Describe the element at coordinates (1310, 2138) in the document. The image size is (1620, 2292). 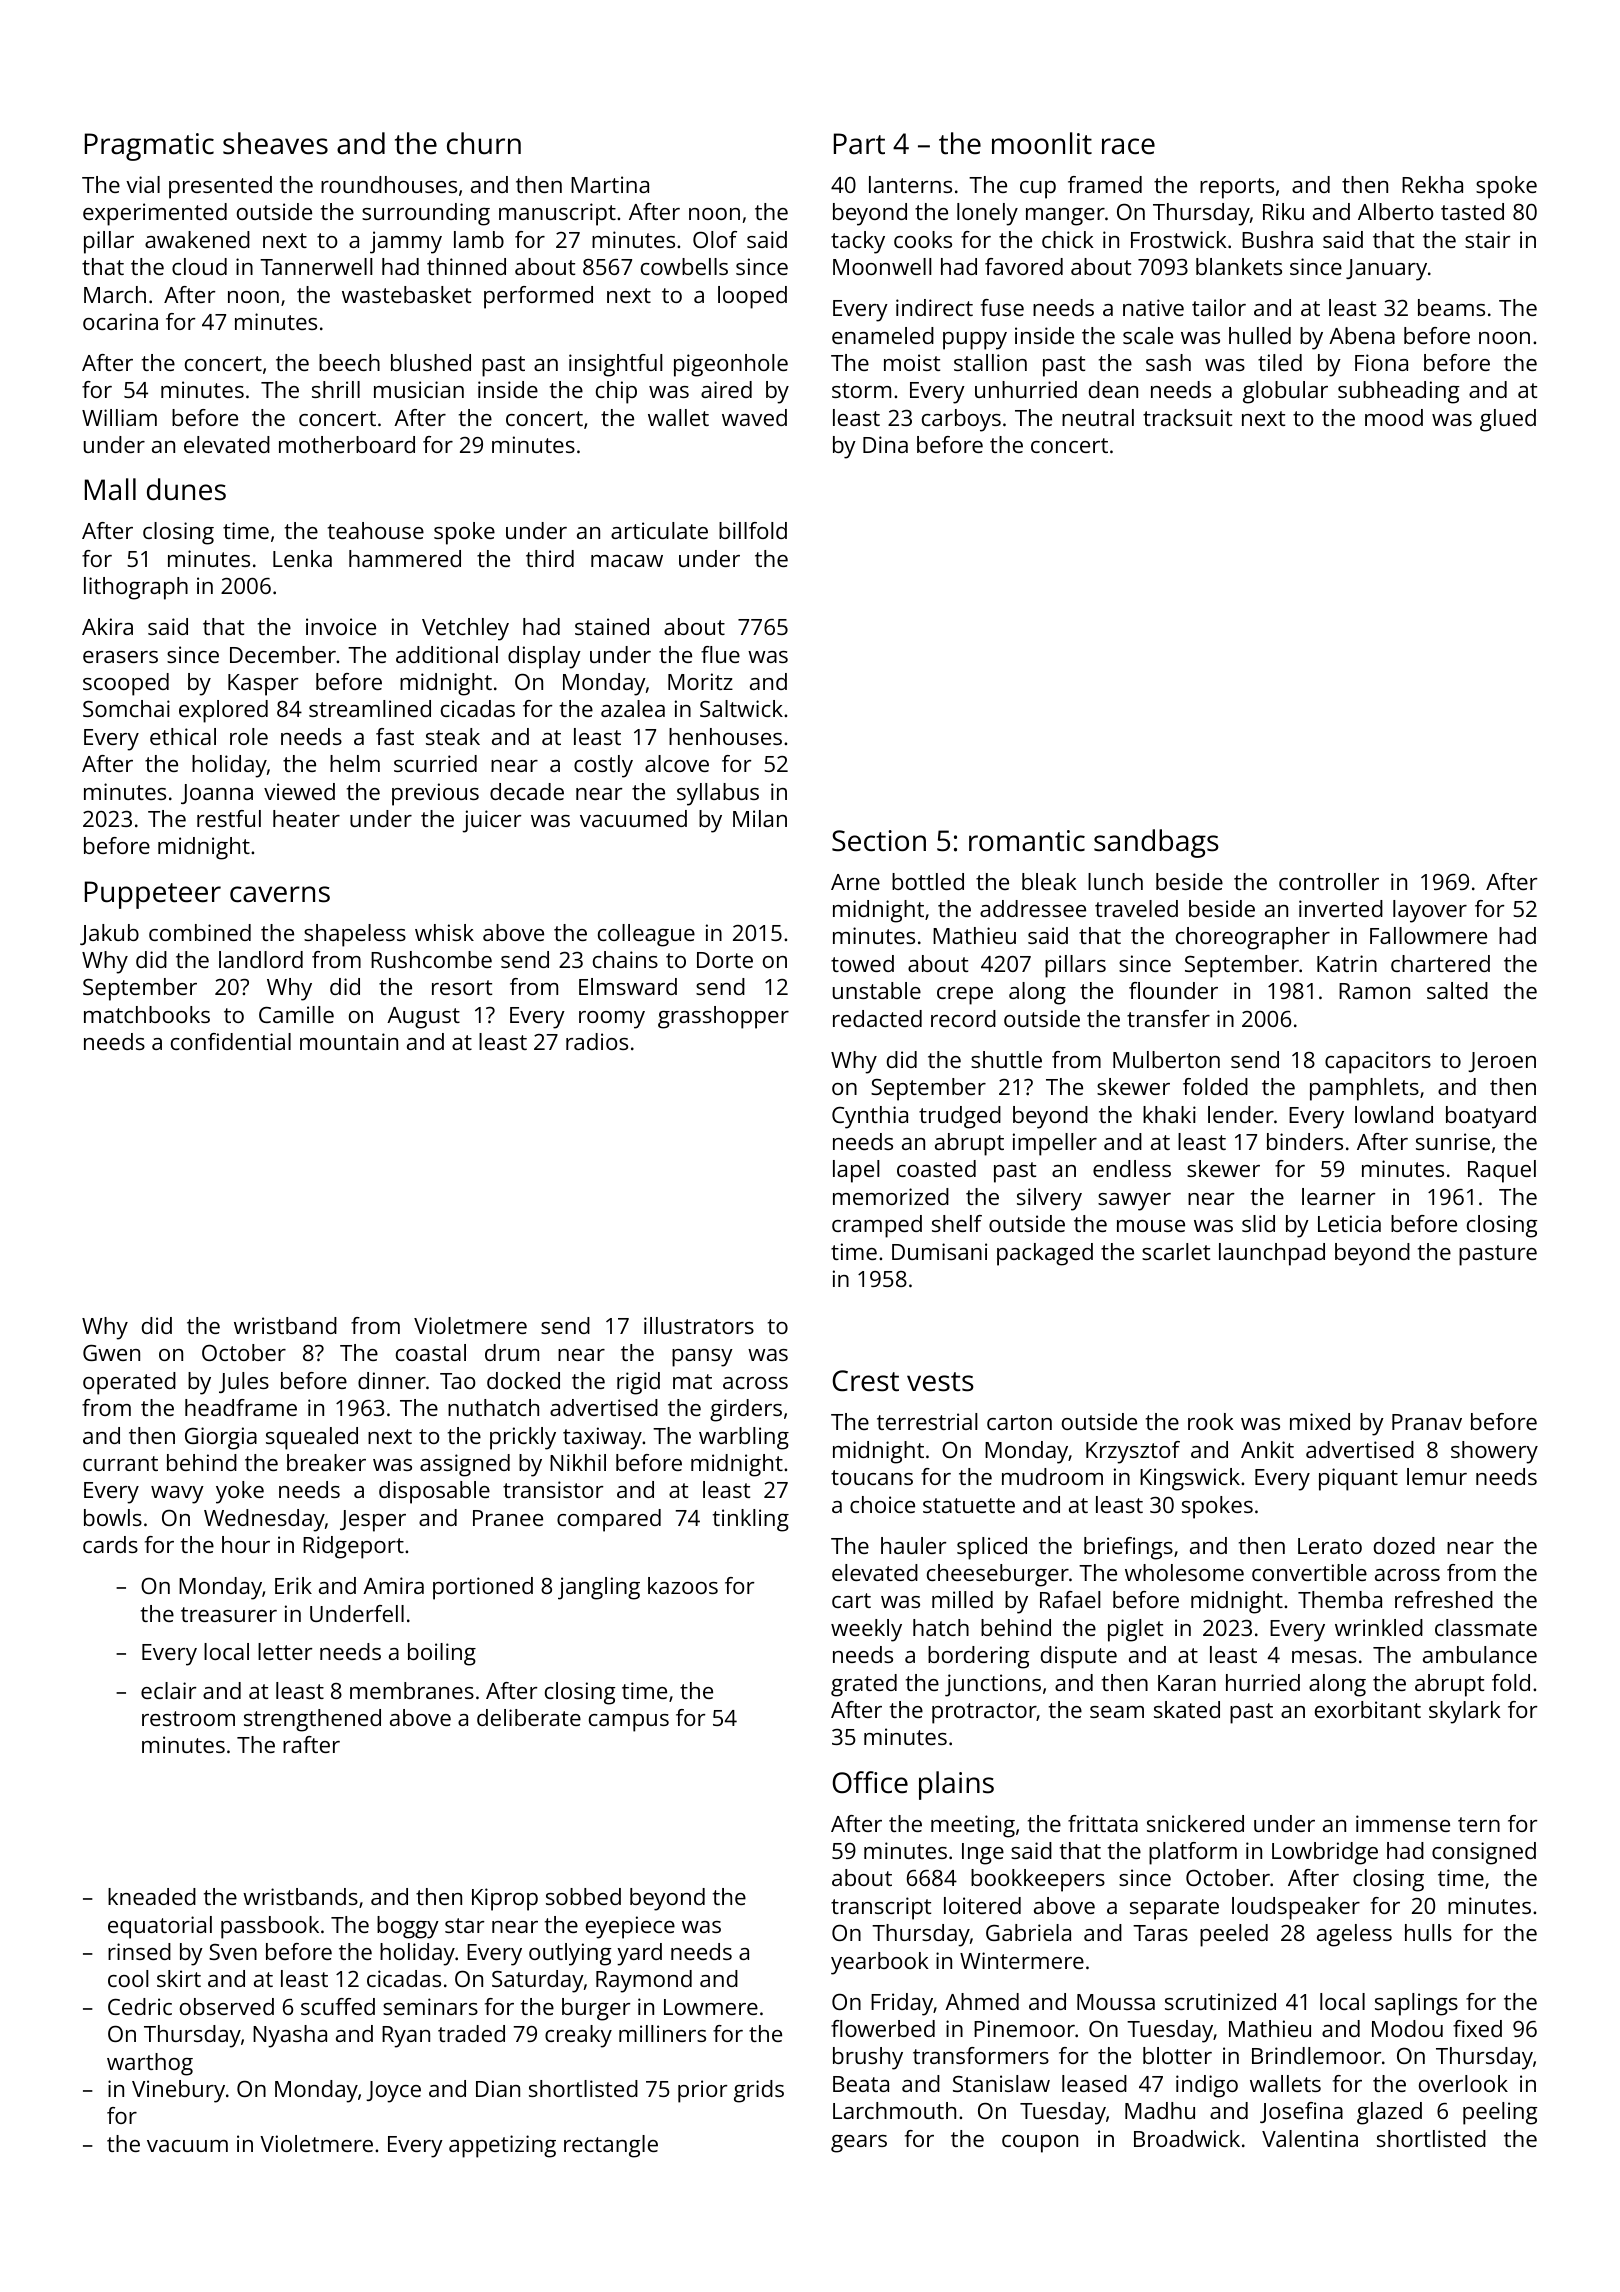
I see `Valentina` at that location.
